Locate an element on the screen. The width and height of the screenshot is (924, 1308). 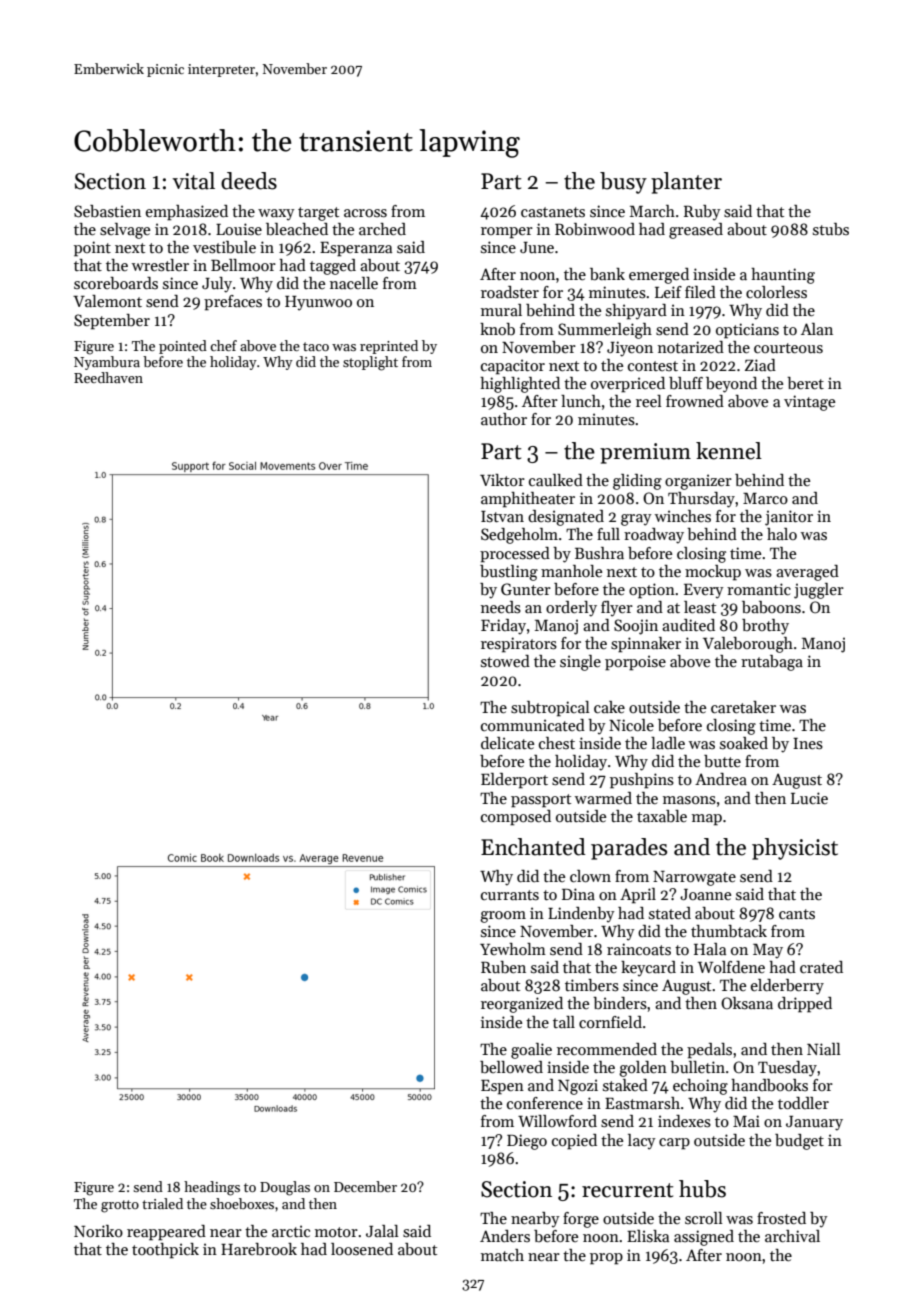
assigned is located at coordinates (704, 1238).
